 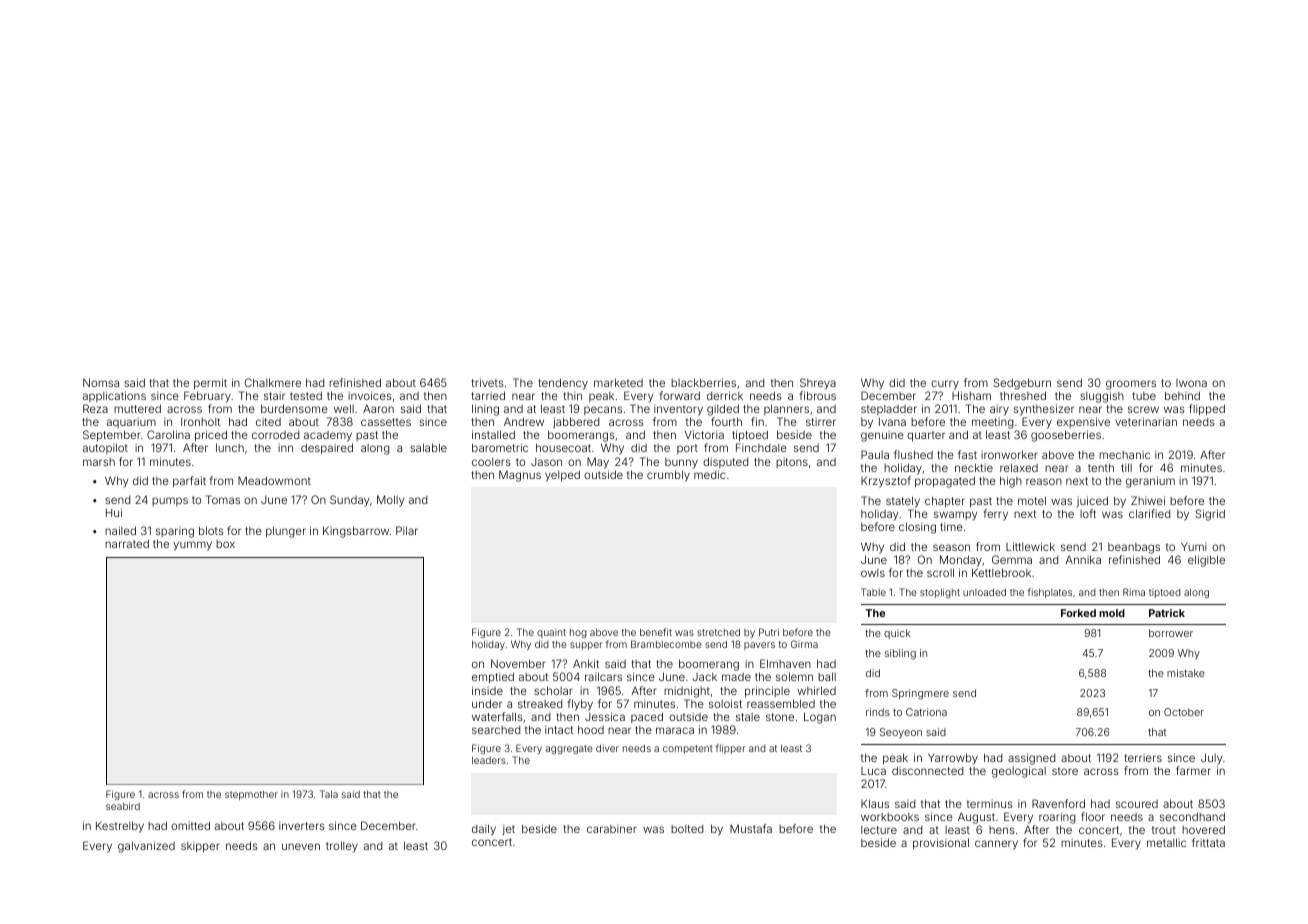 I want to click on tenth, so click(x=1101, y=467).
